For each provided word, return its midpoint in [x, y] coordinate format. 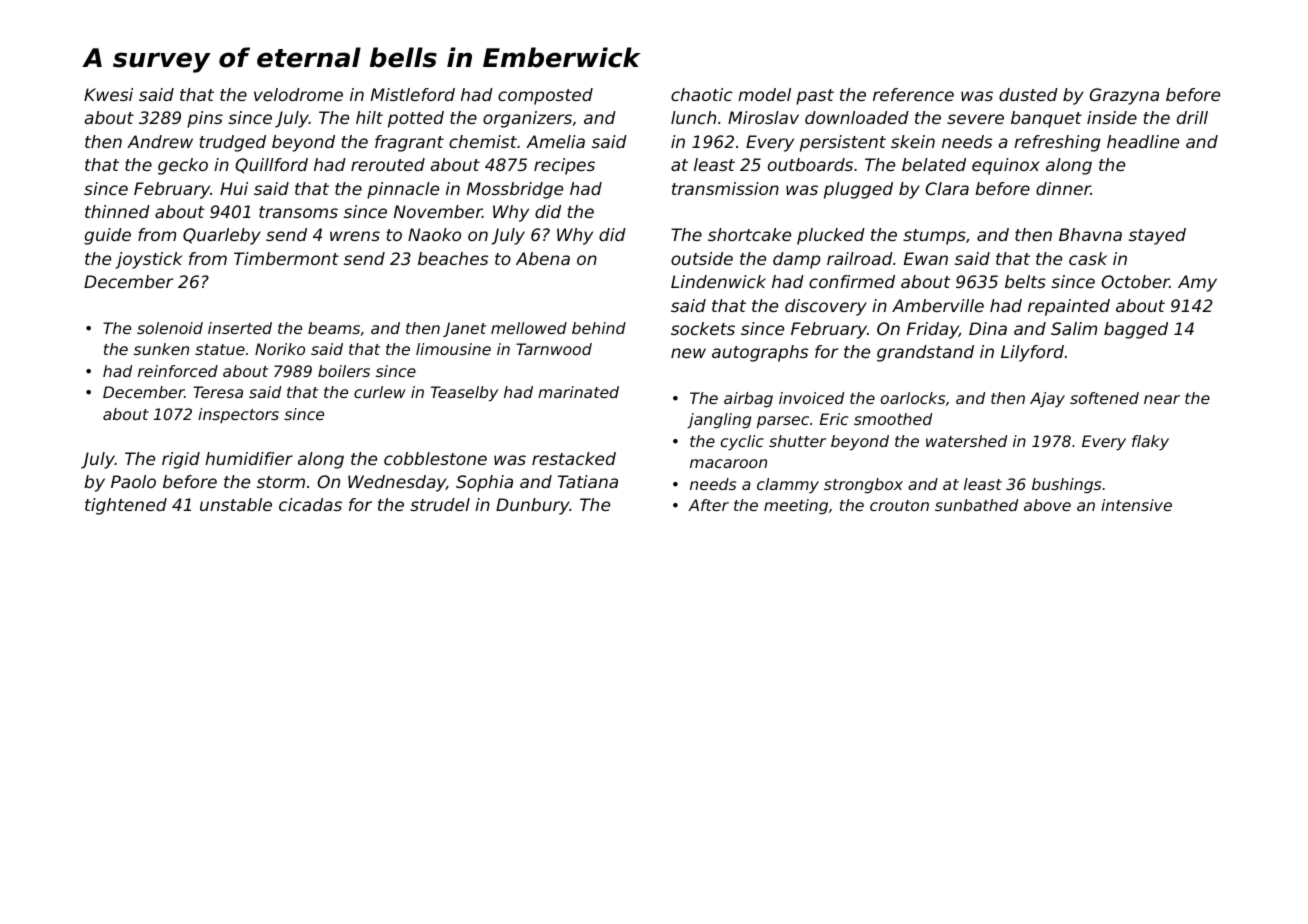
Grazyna [1124, 96]
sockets [703, 328]
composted [545, 96]
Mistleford [413, 94]
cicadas [310, 504]
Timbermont [286, 258]
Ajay [1047, 400]
